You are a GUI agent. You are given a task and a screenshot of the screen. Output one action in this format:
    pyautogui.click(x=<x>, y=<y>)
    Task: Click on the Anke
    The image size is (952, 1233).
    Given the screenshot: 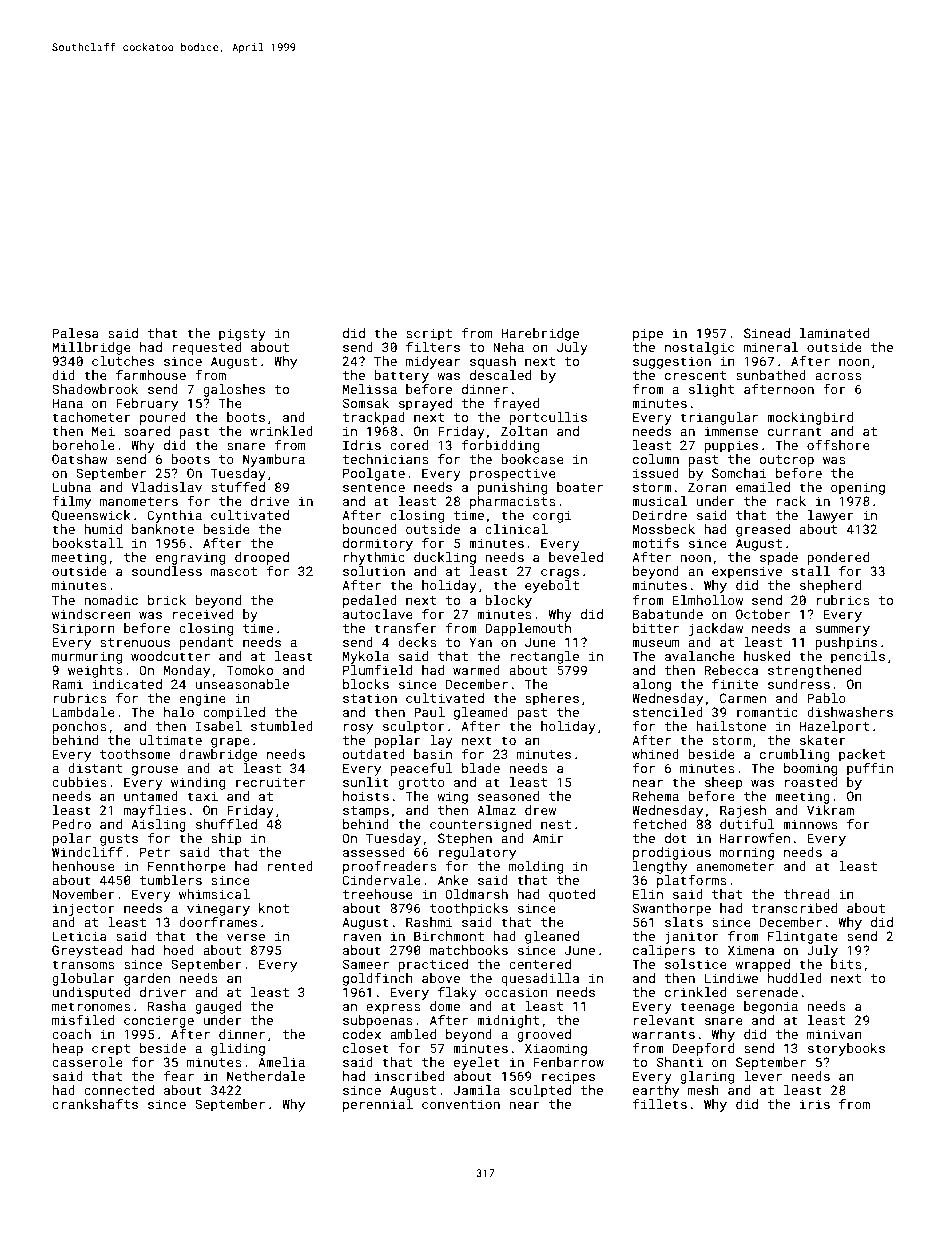 What is the action you would take?
    pyautogui.click(x=453, y=880)
